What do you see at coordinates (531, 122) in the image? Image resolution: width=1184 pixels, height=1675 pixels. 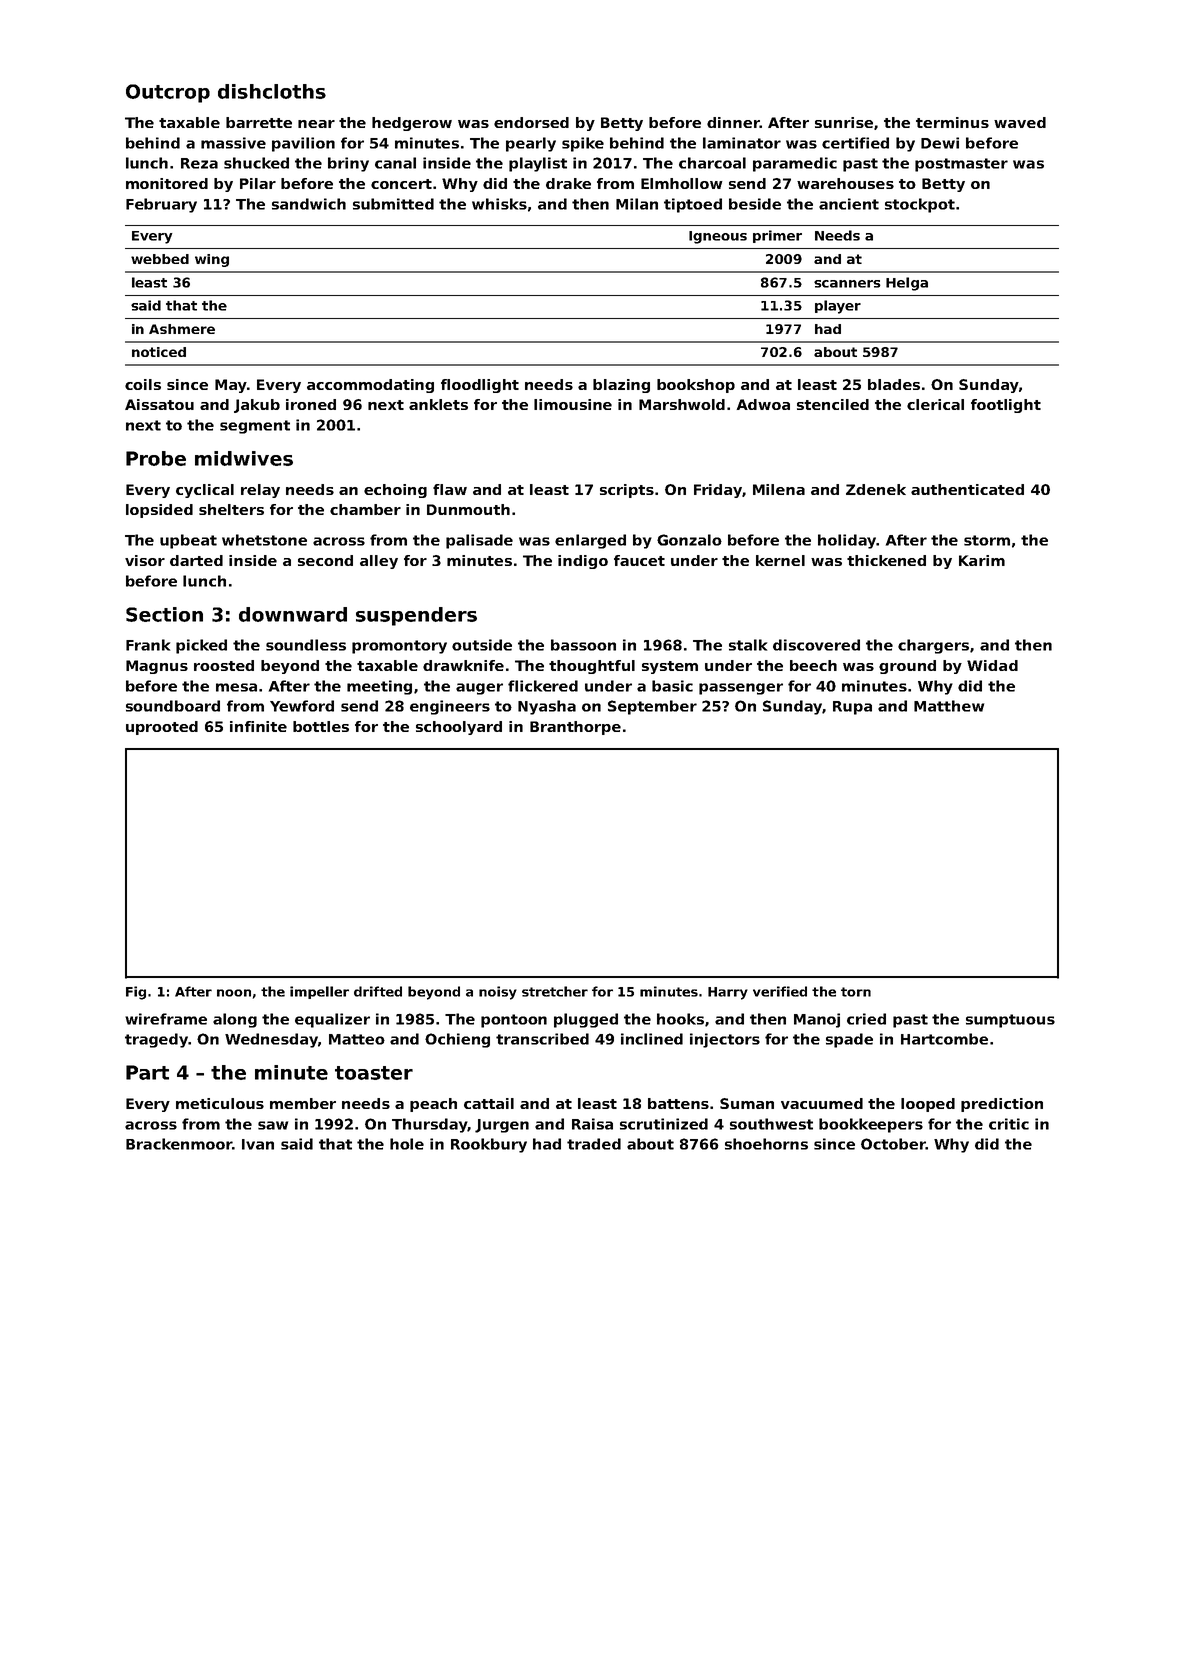 I see `endorsed` at bounding box center [531, 122].
